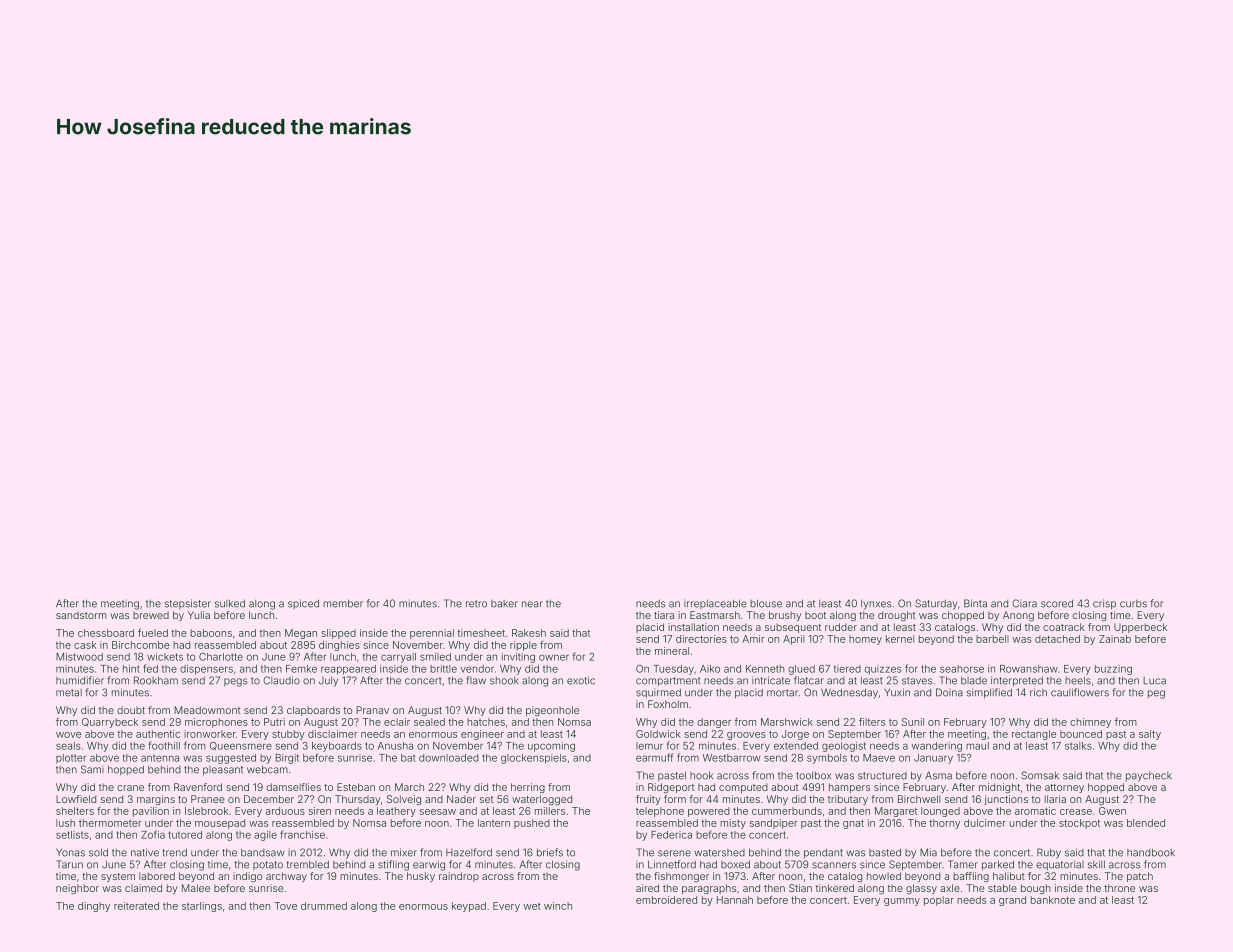 Image resolution: width=1233 pixels, height=952 pixels. What do you see at coordinates (1133, 604) in the page?
I see `curbs` at bounding box center [1133, 604].
